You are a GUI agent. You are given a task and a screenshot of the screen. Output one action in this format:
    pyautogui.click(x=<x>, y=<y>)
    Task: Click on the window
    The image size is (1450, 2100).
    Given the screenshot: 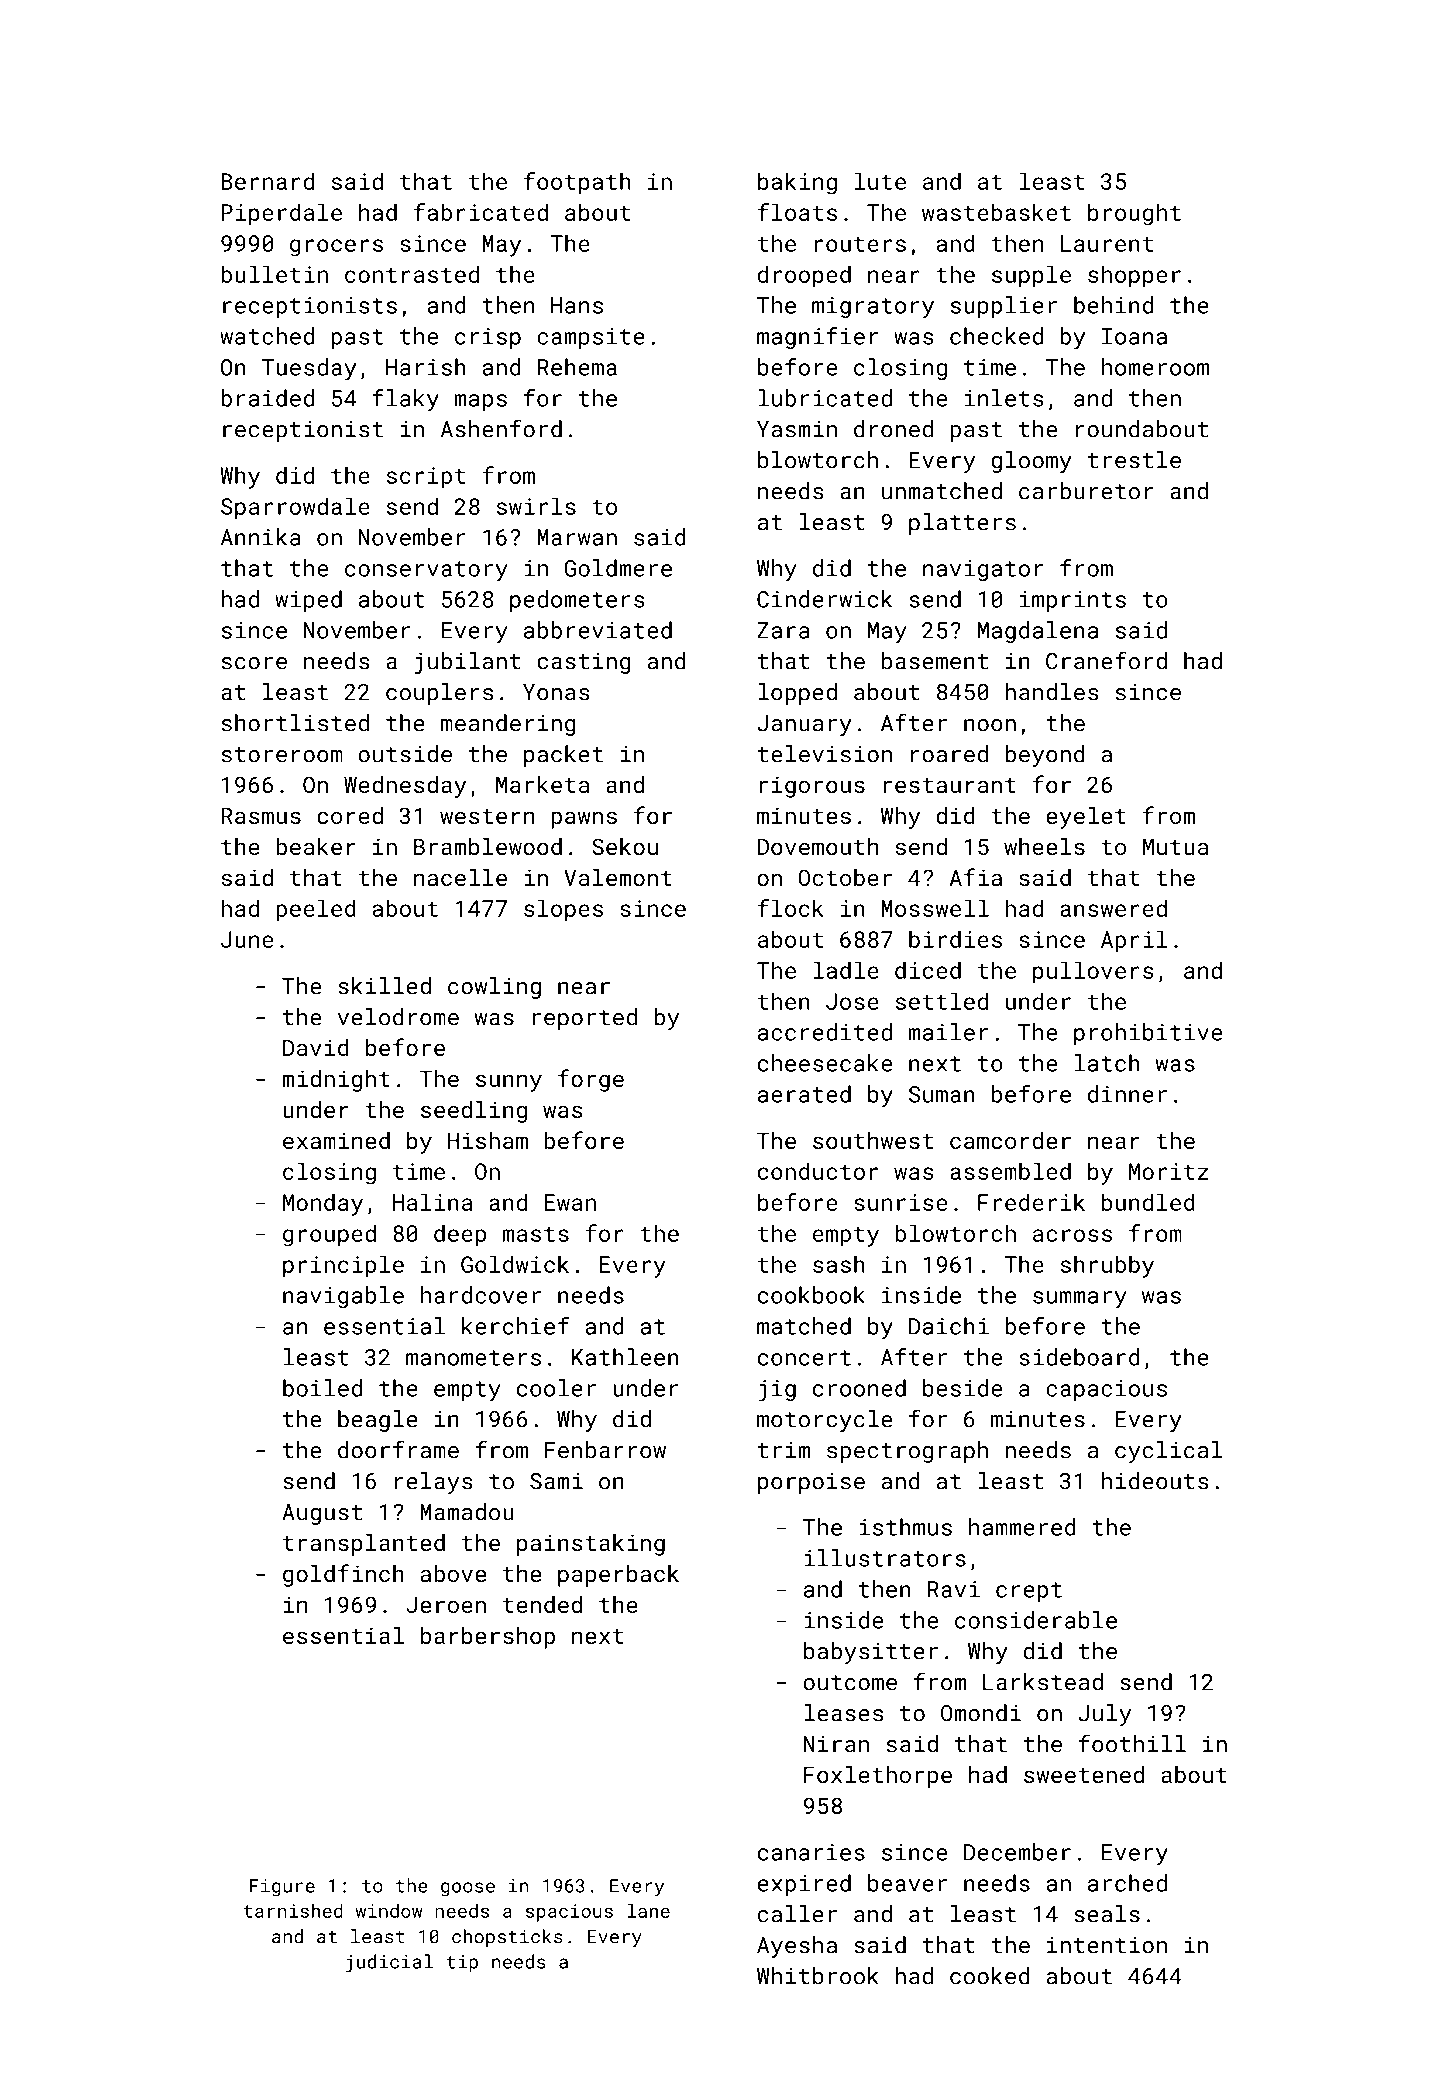 What is the action you would take?
    pyautogui.click(x=389, y=1910)
